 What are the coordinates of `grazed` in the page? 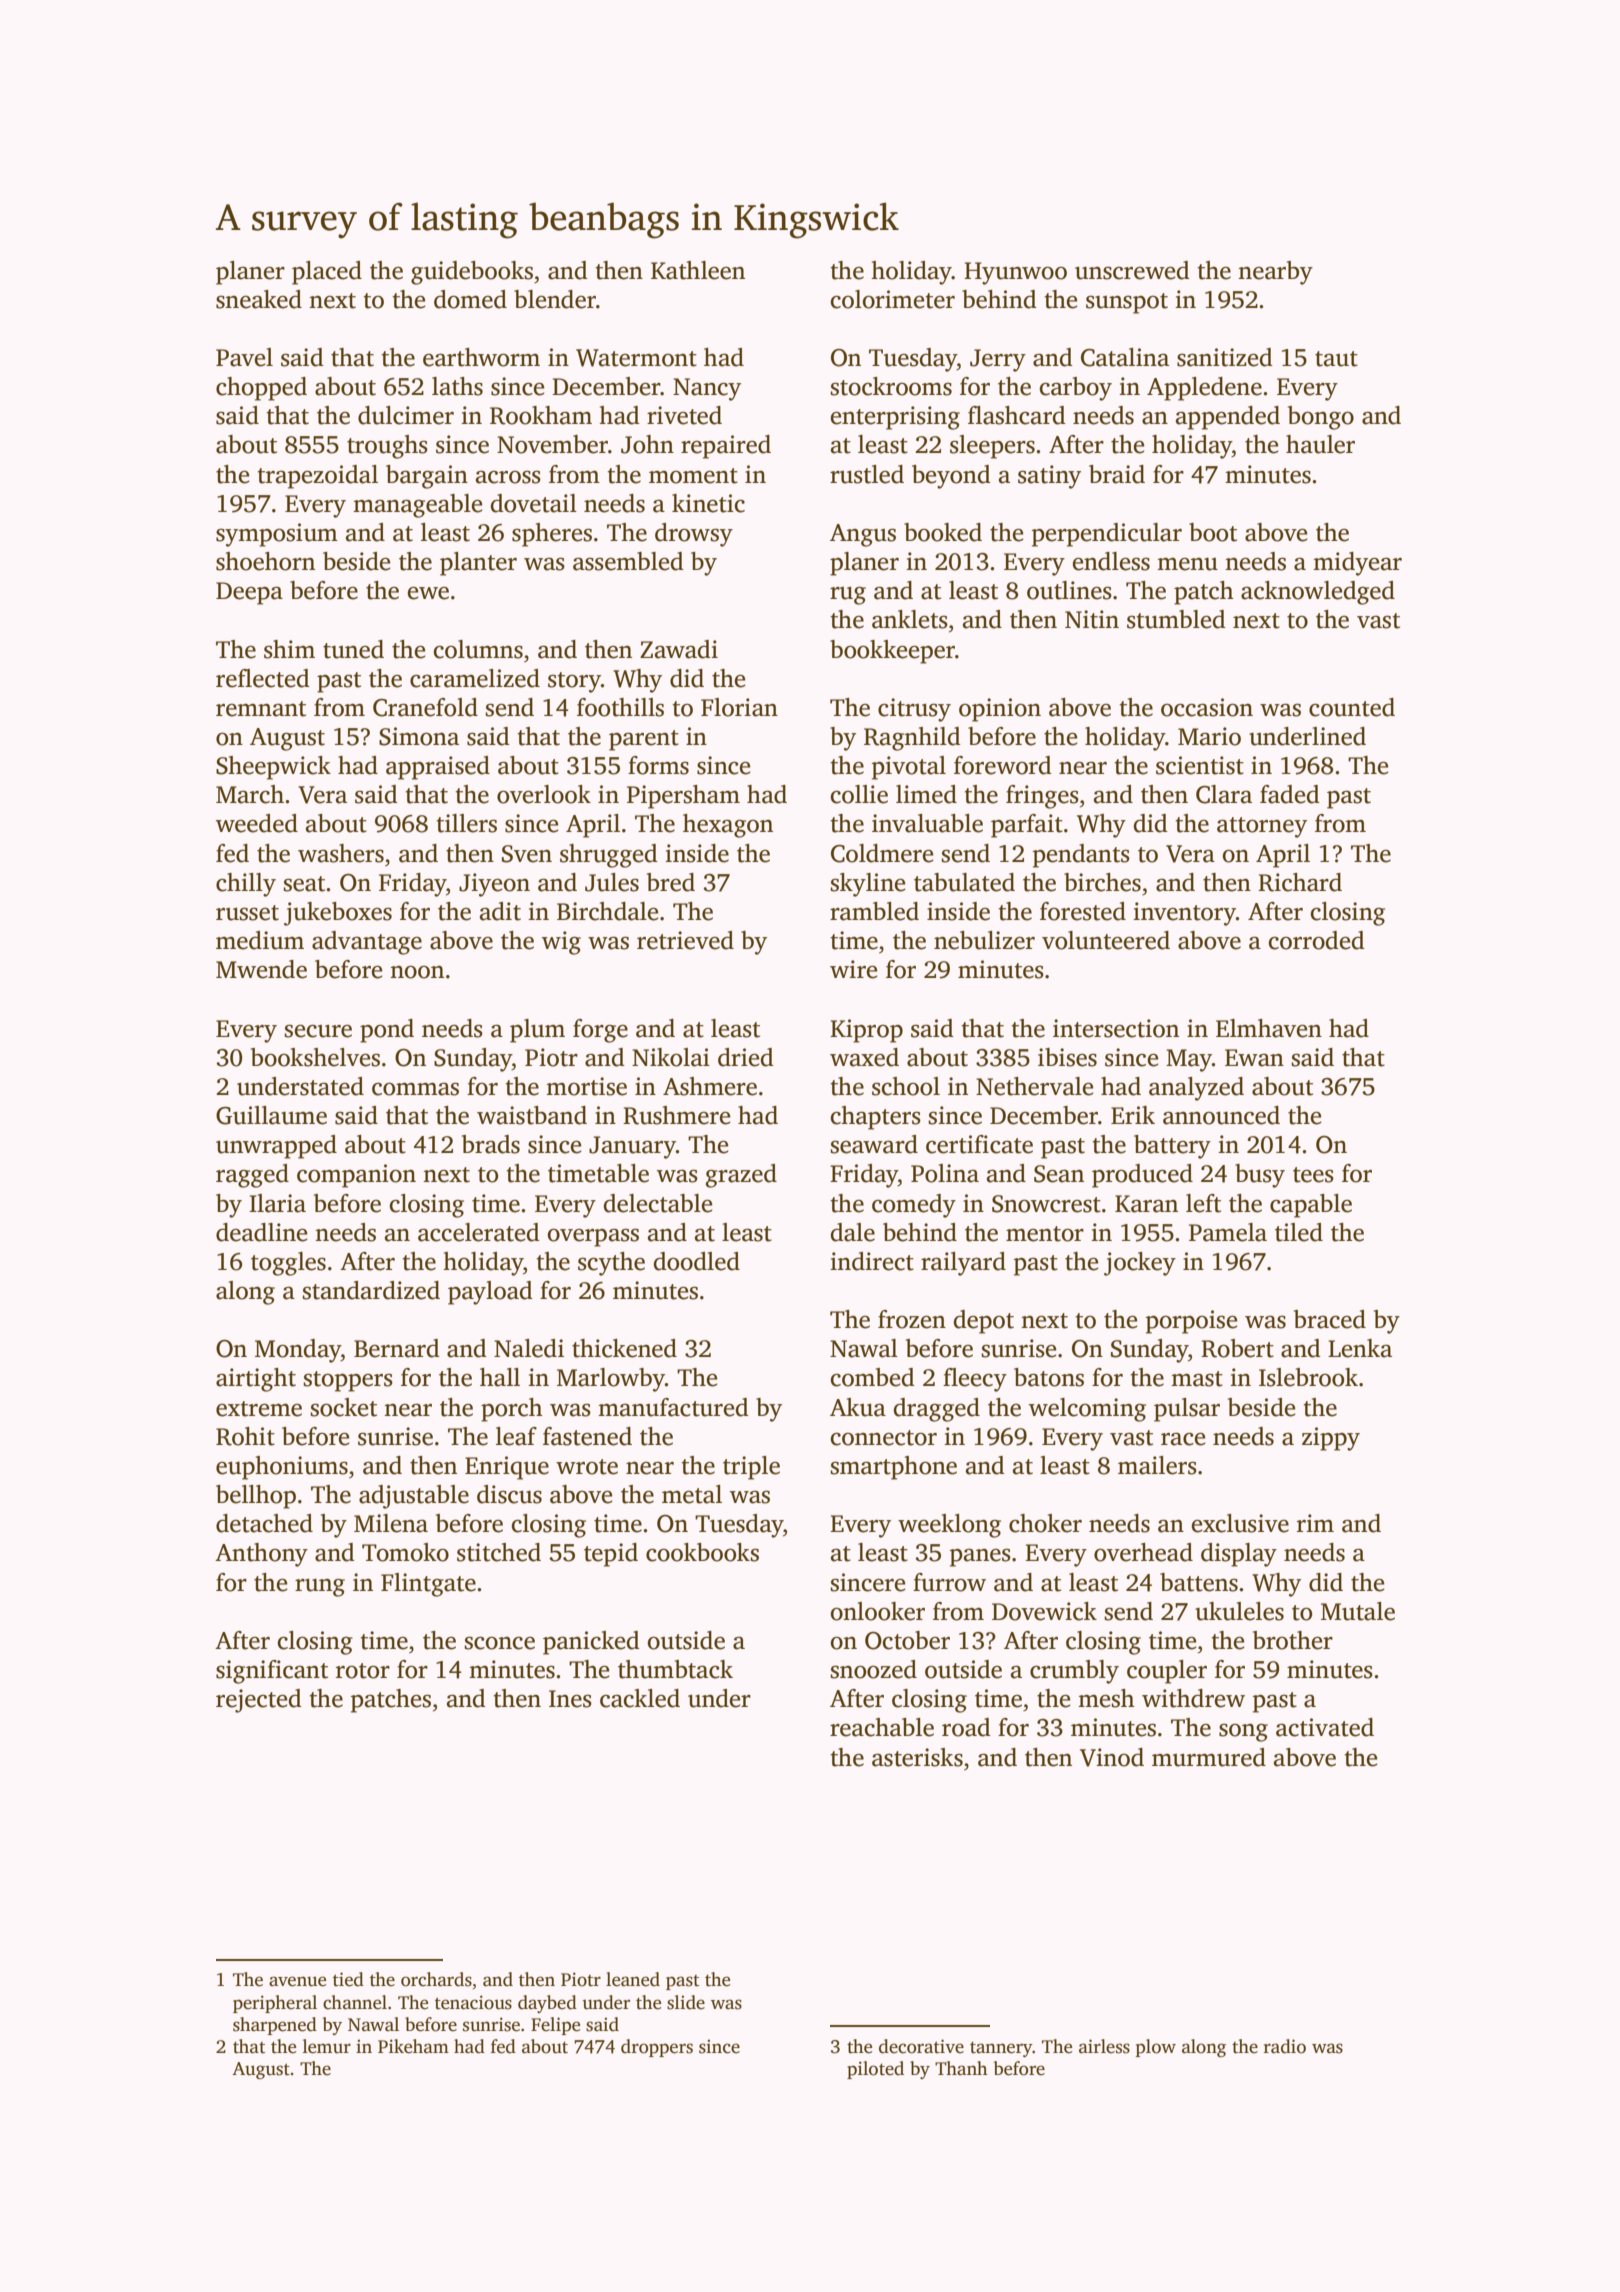 It's located at (741, 1176).
